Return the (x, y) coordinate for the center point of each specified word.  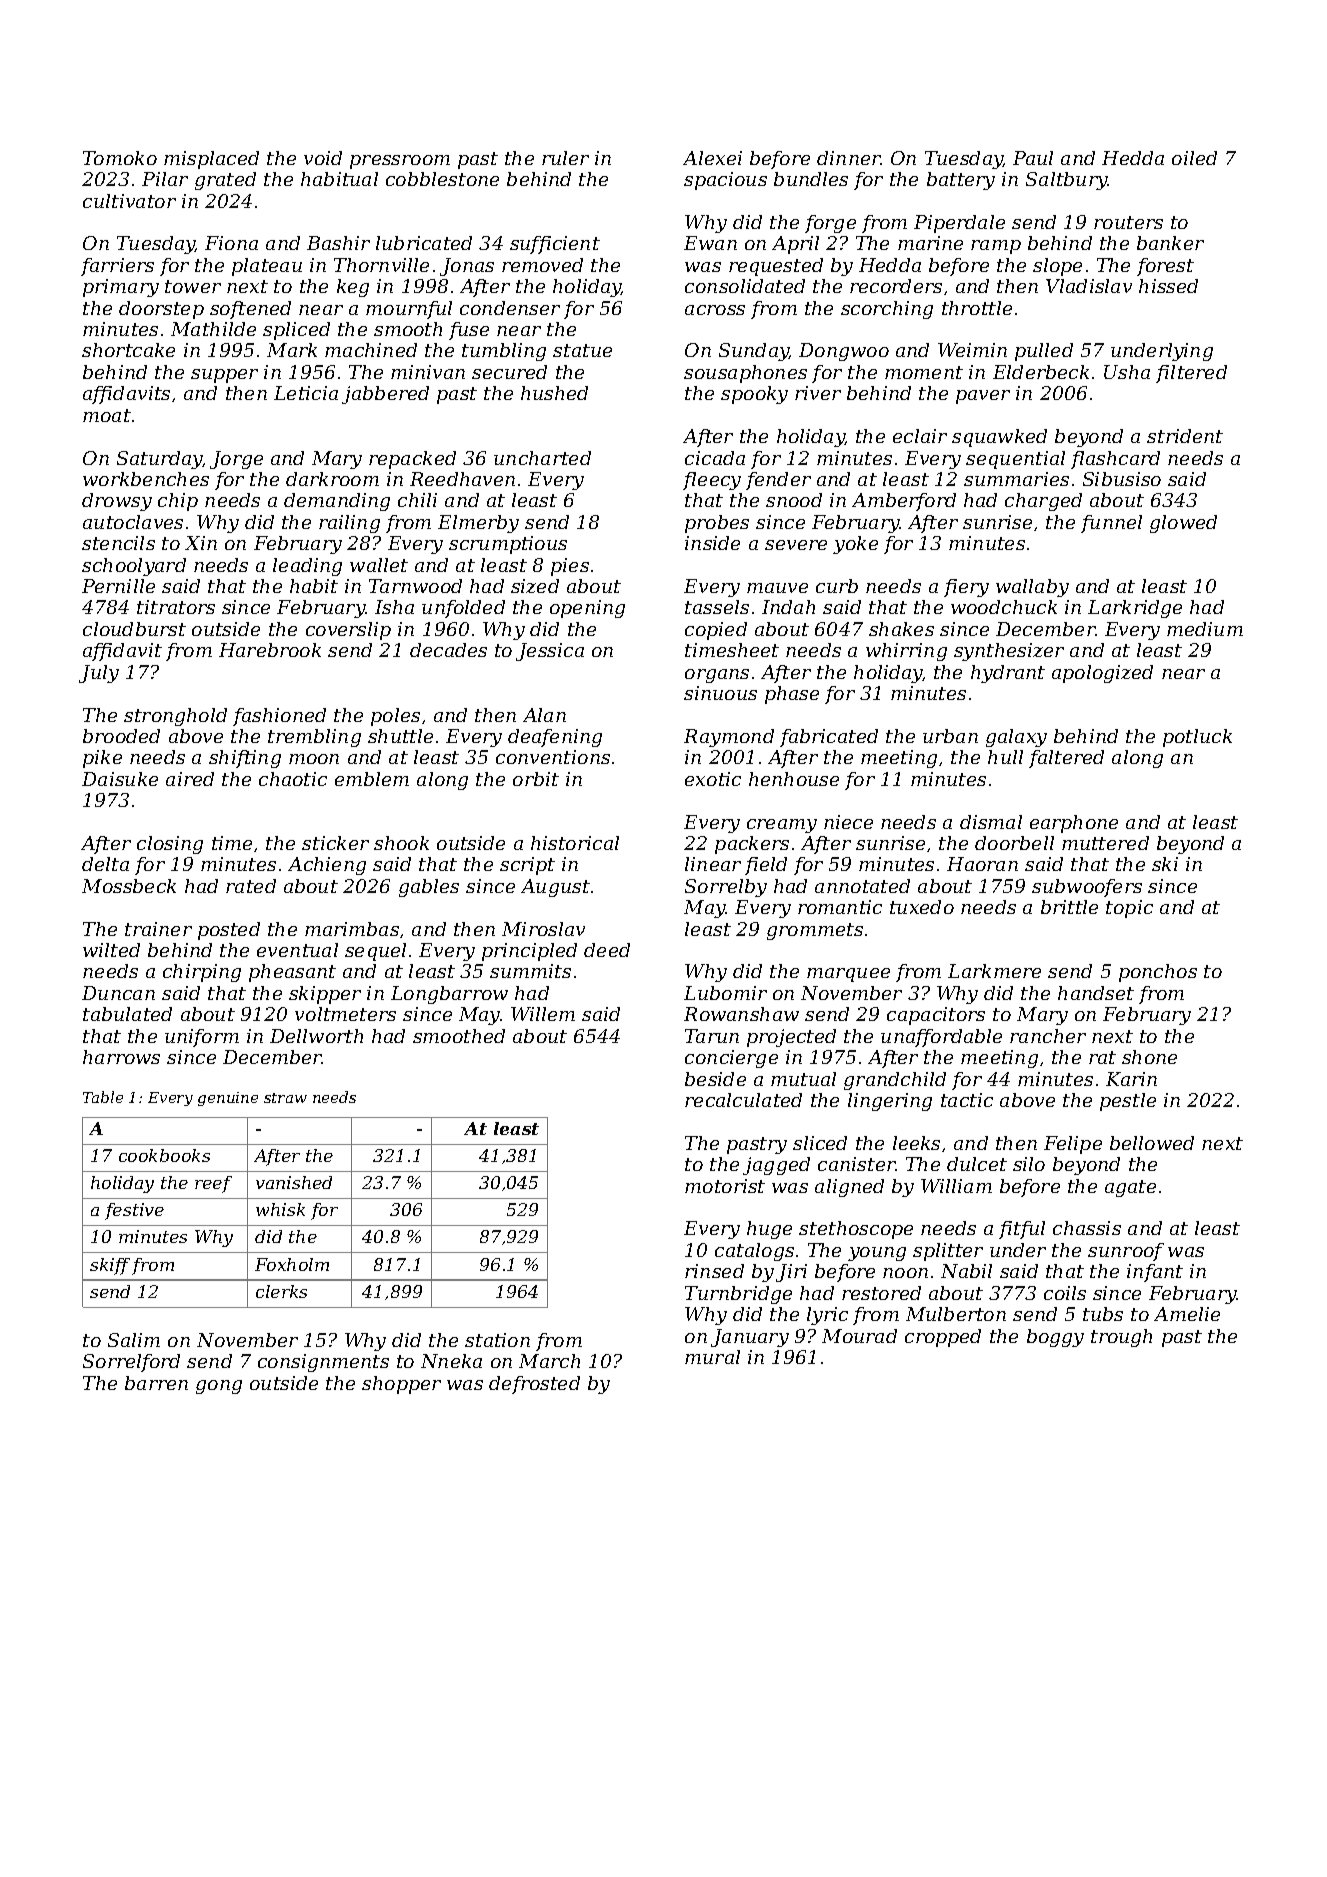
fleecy (712, 481)
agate (1130, 1188)
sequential (1015, 460)
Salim (134, 1340)
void (323, 158)
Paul (1033, 158)
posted (229, 931)
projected (791, 1038)
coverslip (348, 631)
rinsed (714, 1271)
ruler (565, 158)
